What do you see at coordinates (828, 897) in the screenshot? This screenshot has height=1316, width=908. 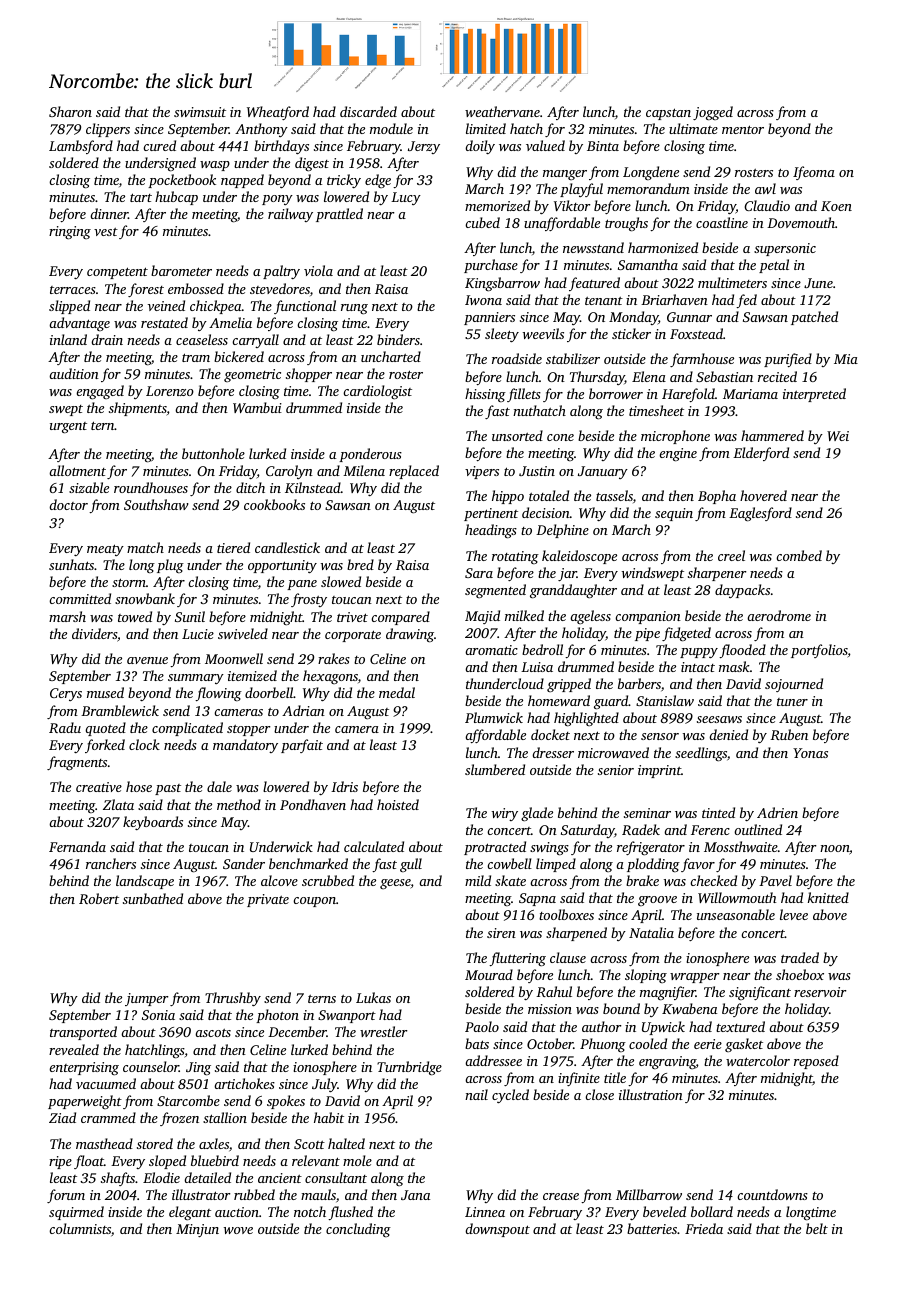 I see `knitted` at bounding box center [828, 897].
